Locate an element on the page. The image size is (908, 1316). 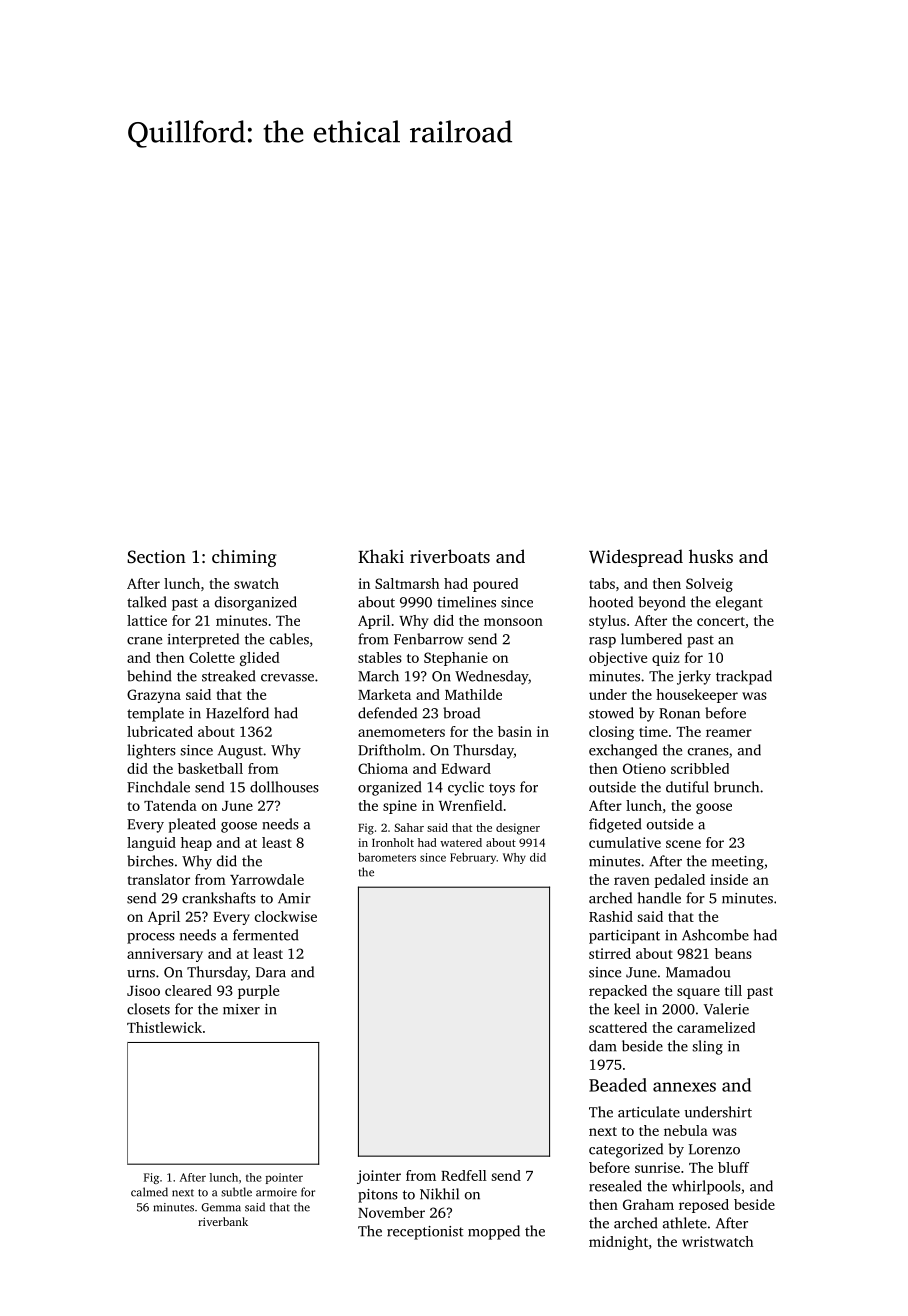
mixer is located at coordinates (241, 1009).
